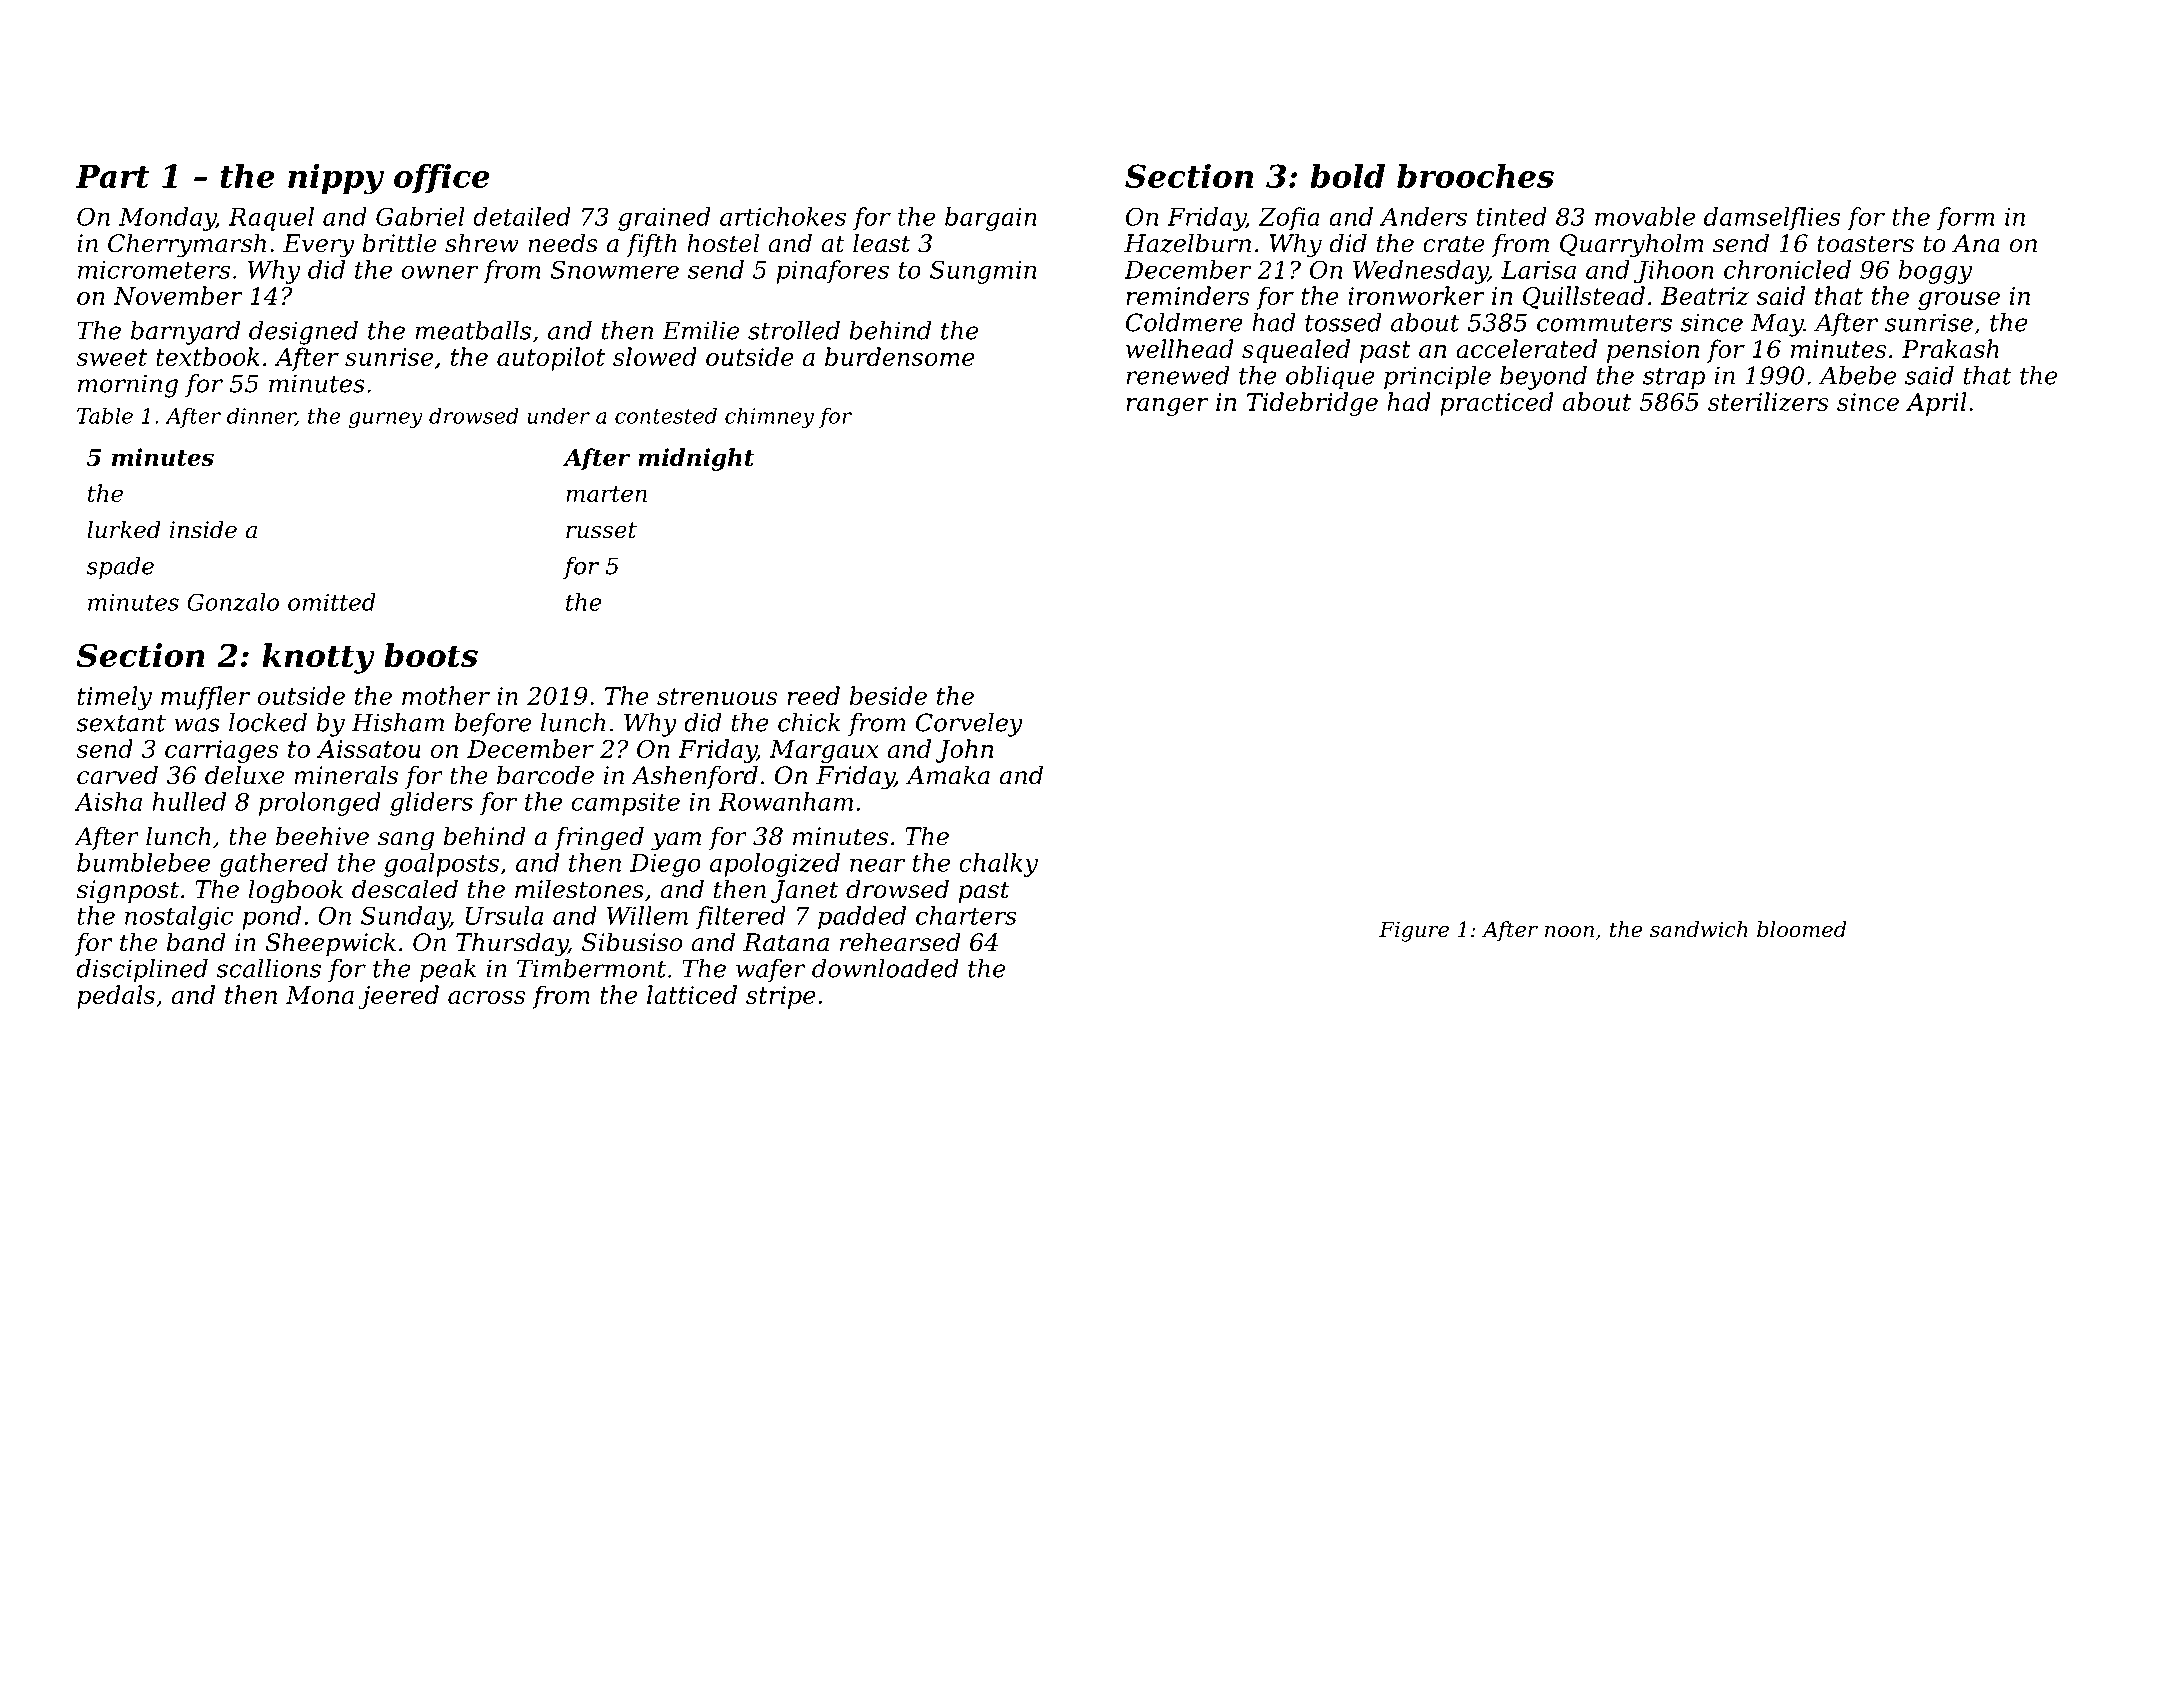 The image size is (2178, 1683). Describe the element at coordinates (1768, 402) in the page. I see `sterilizers` at that location.
